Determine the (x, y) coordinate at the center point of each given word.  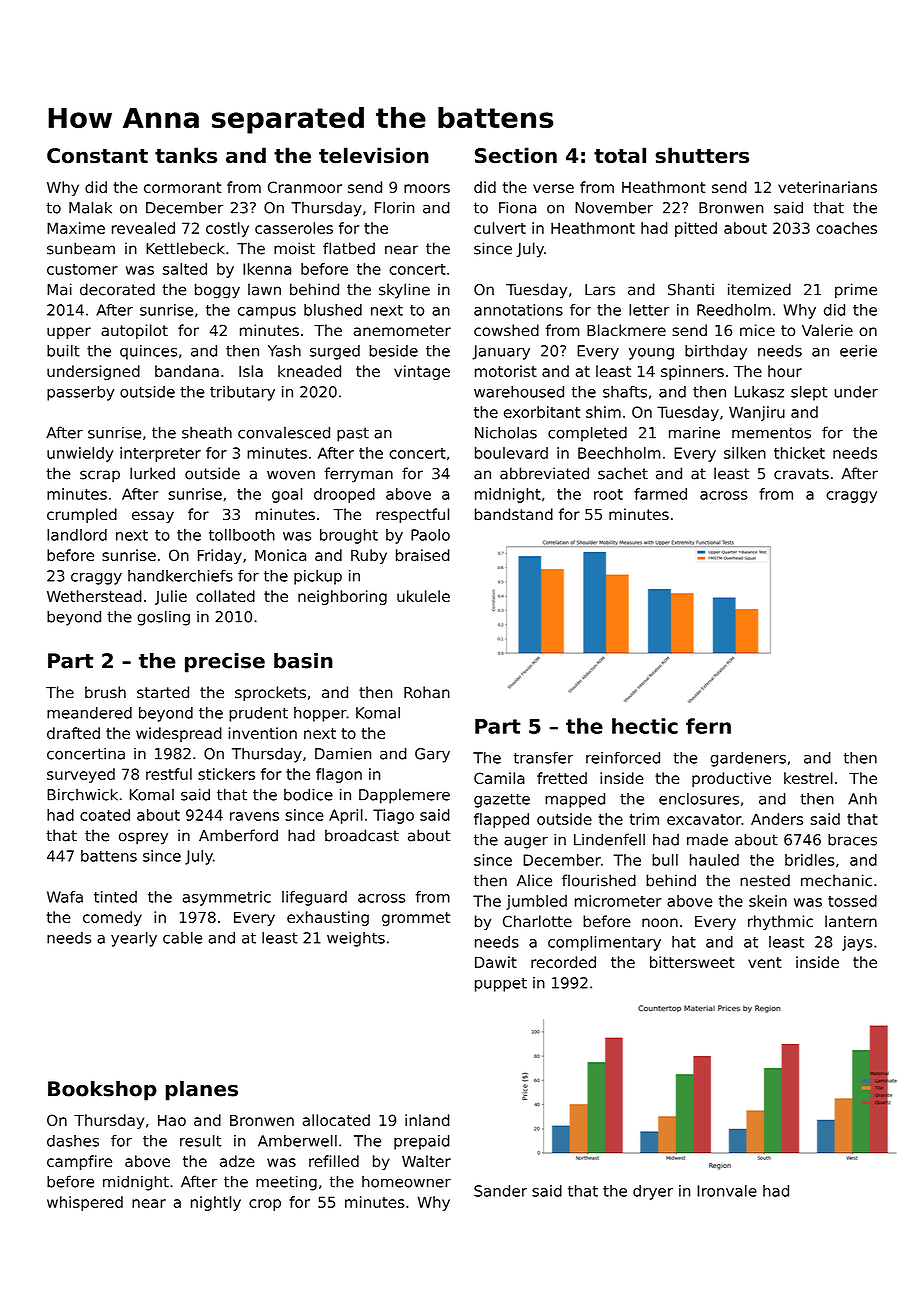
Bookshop (102, 1091)
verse (553, 188)
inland (427, 1120)
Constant (97, 156)
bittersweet (692, 962)
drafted (73, 733)
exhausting (328, 918)
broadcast (362, 835)
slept (809, 393)
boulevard (511, 453)
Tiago (393, 816)
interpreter (160, 454)
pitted (696, 229)
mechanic (836, 880)
